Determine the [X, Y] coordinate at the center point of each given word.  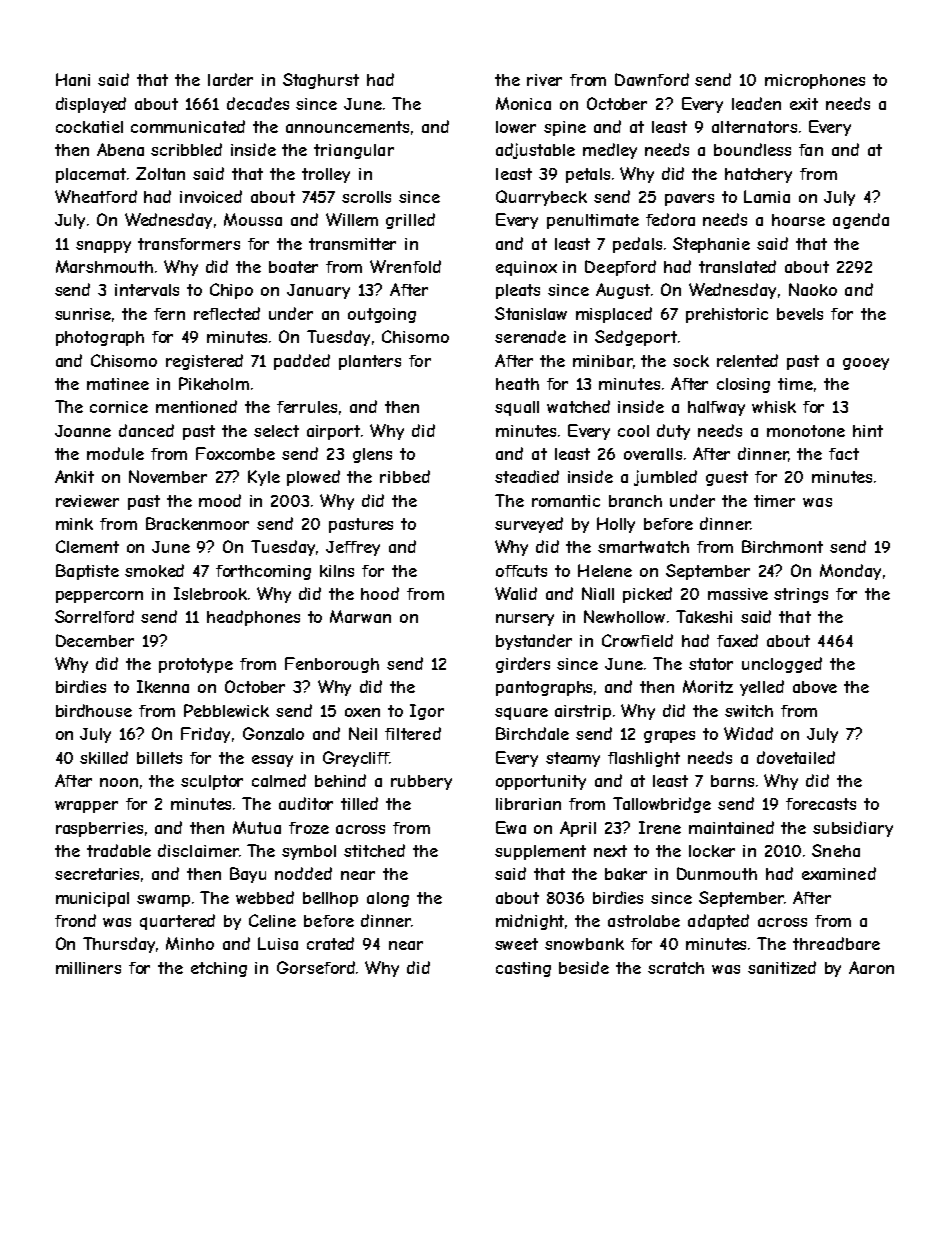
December [95, 640]
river [544, 80]
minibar [603, 361]
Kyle [264, 478]
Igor [427, 712]
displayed [91, 105]
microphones [815, 81]
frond [75, 920]
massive [738, 594]
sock [691, 361]
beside [584, 967]
